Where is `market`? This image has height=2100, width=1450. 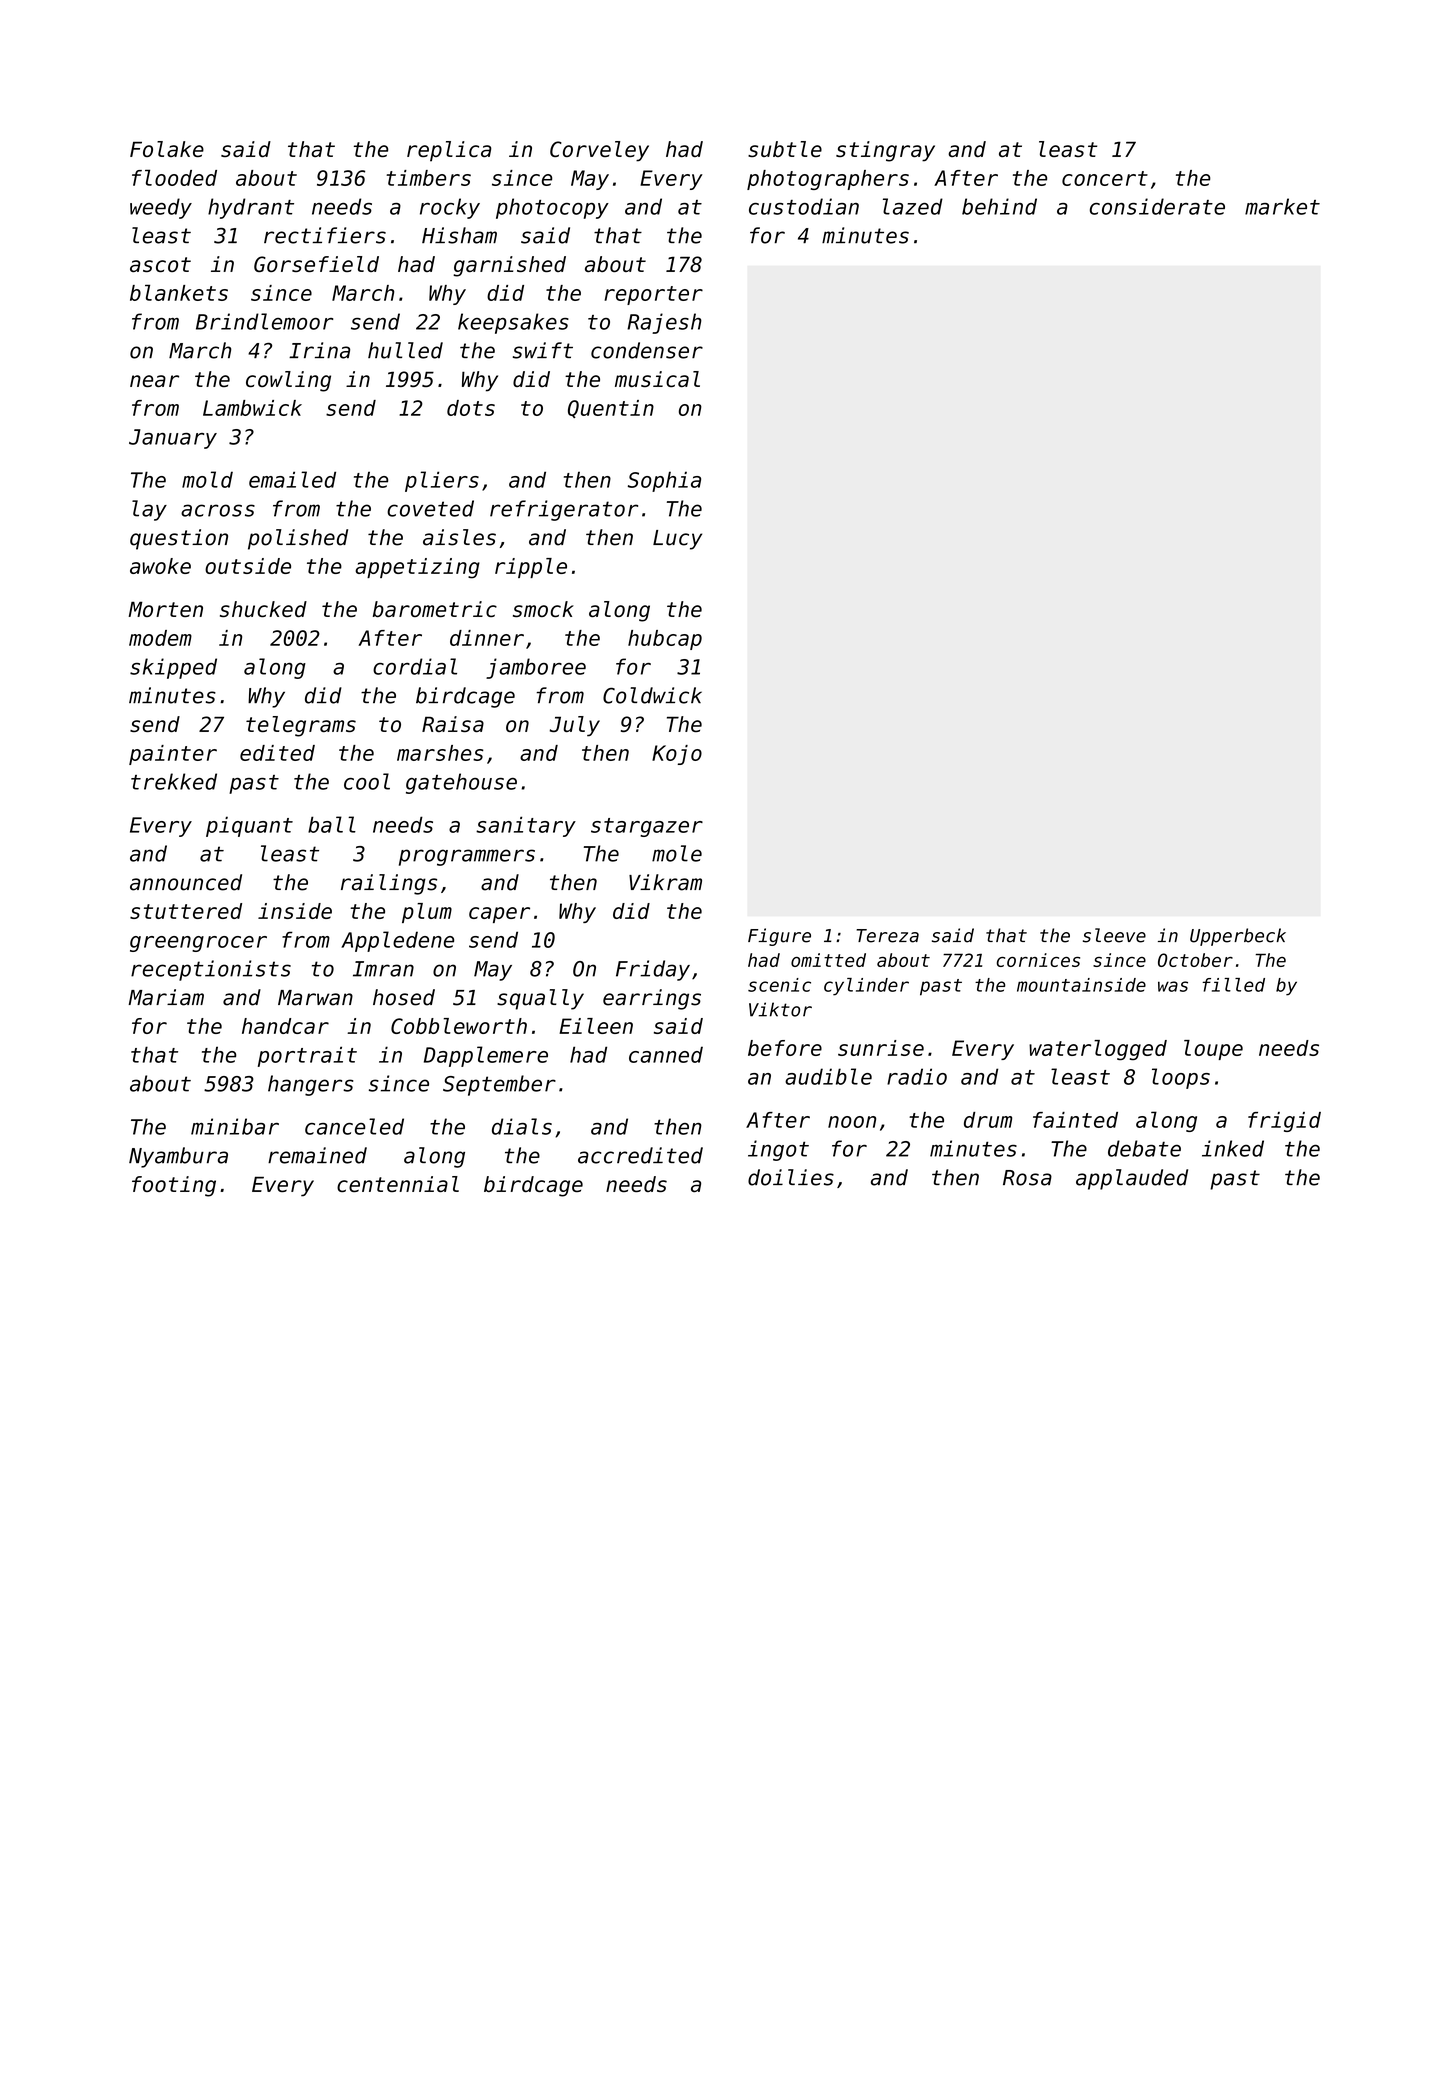 market is located at coordinates (1282, 206).
